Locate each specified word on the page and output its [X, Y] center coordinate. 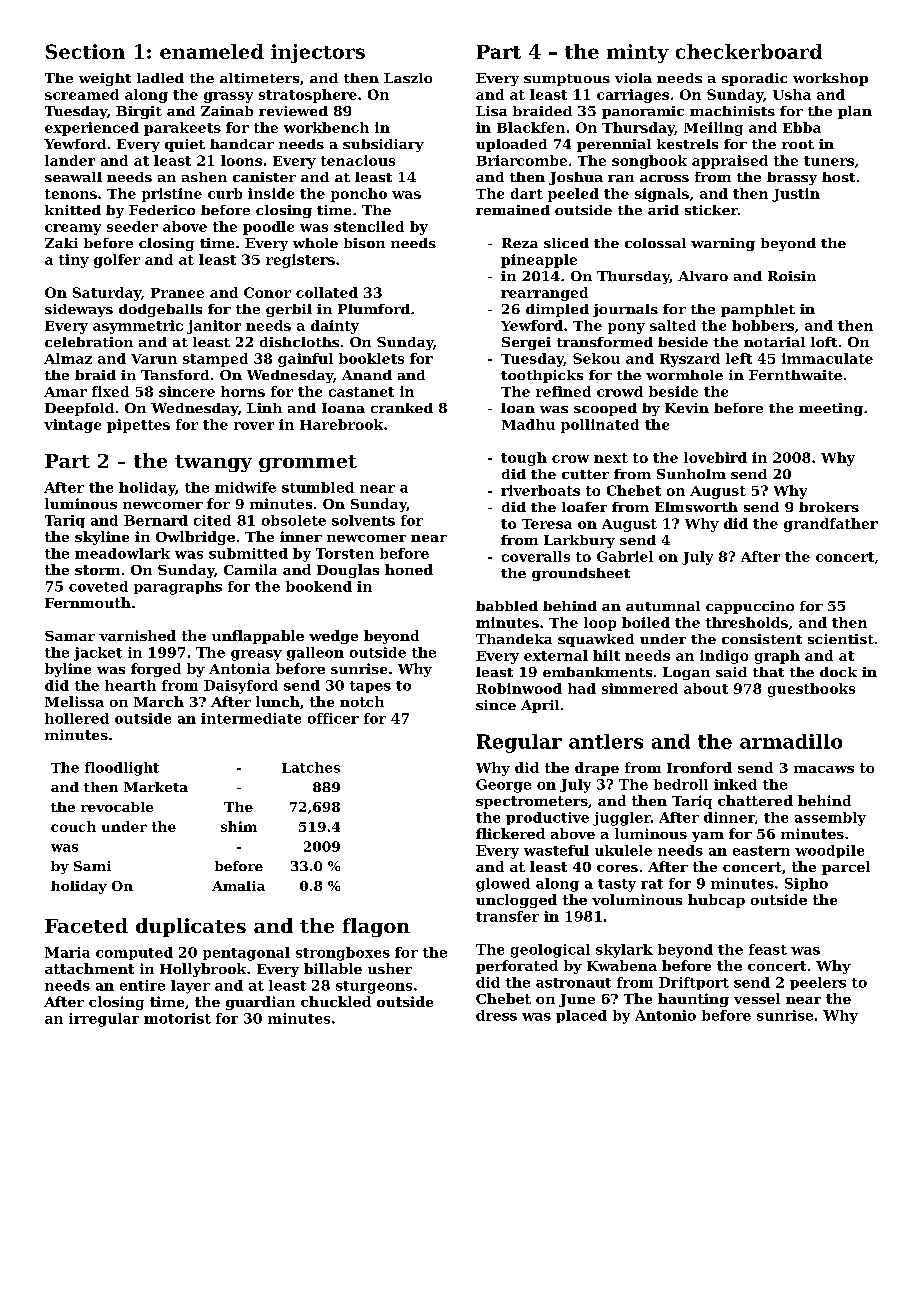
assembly [830, 819]
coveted [98, 586]
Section [85, 51]
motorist [177, 1018]
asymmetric [138, 327]
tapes [370, 687]
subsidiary [383, 145]
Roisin [792, 276]
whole [315, 243]
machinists [732, 111]
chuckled [336, 1001]
